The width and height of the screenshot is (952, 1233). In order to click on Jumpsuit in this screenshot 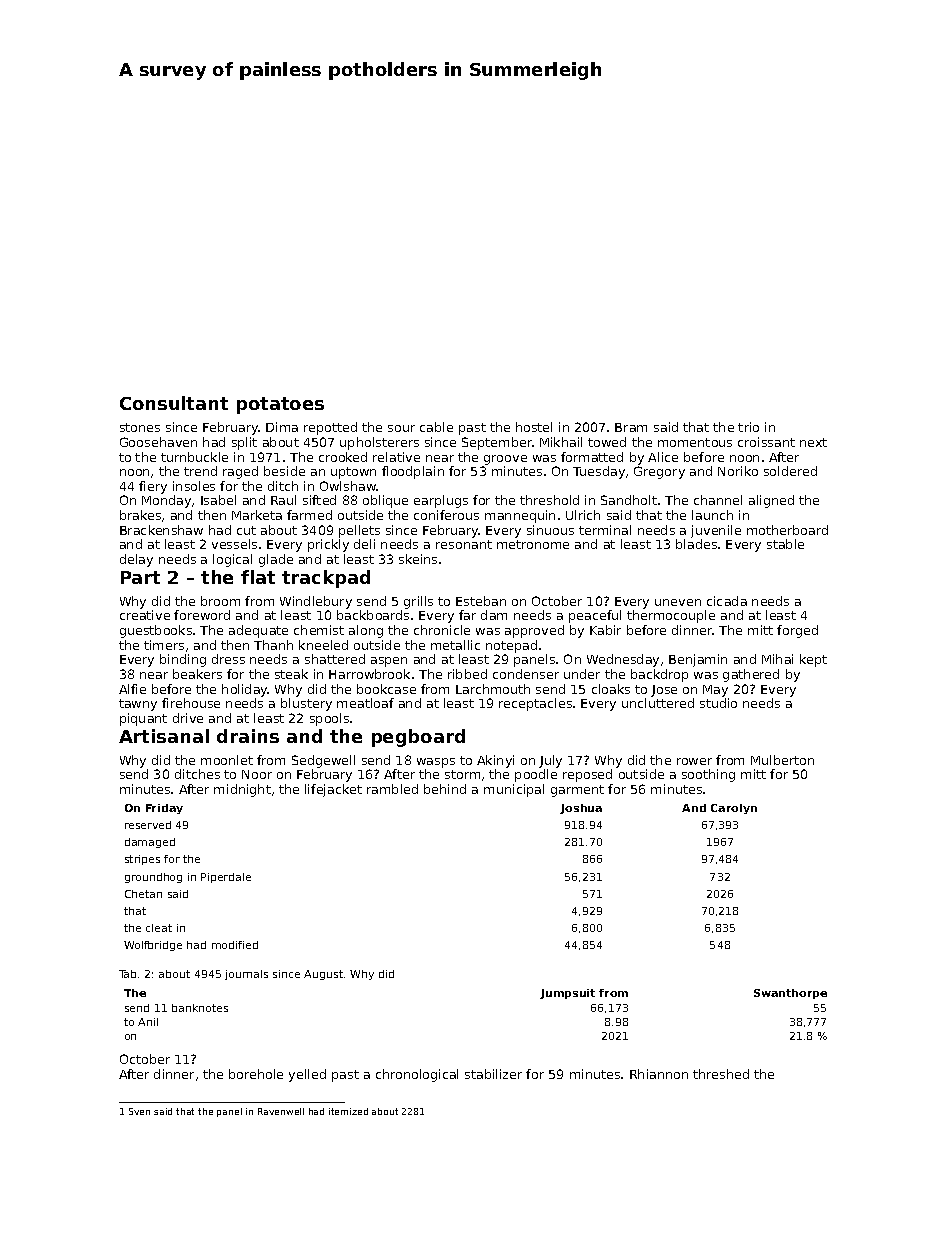, I will do `click(567, 994)`.
